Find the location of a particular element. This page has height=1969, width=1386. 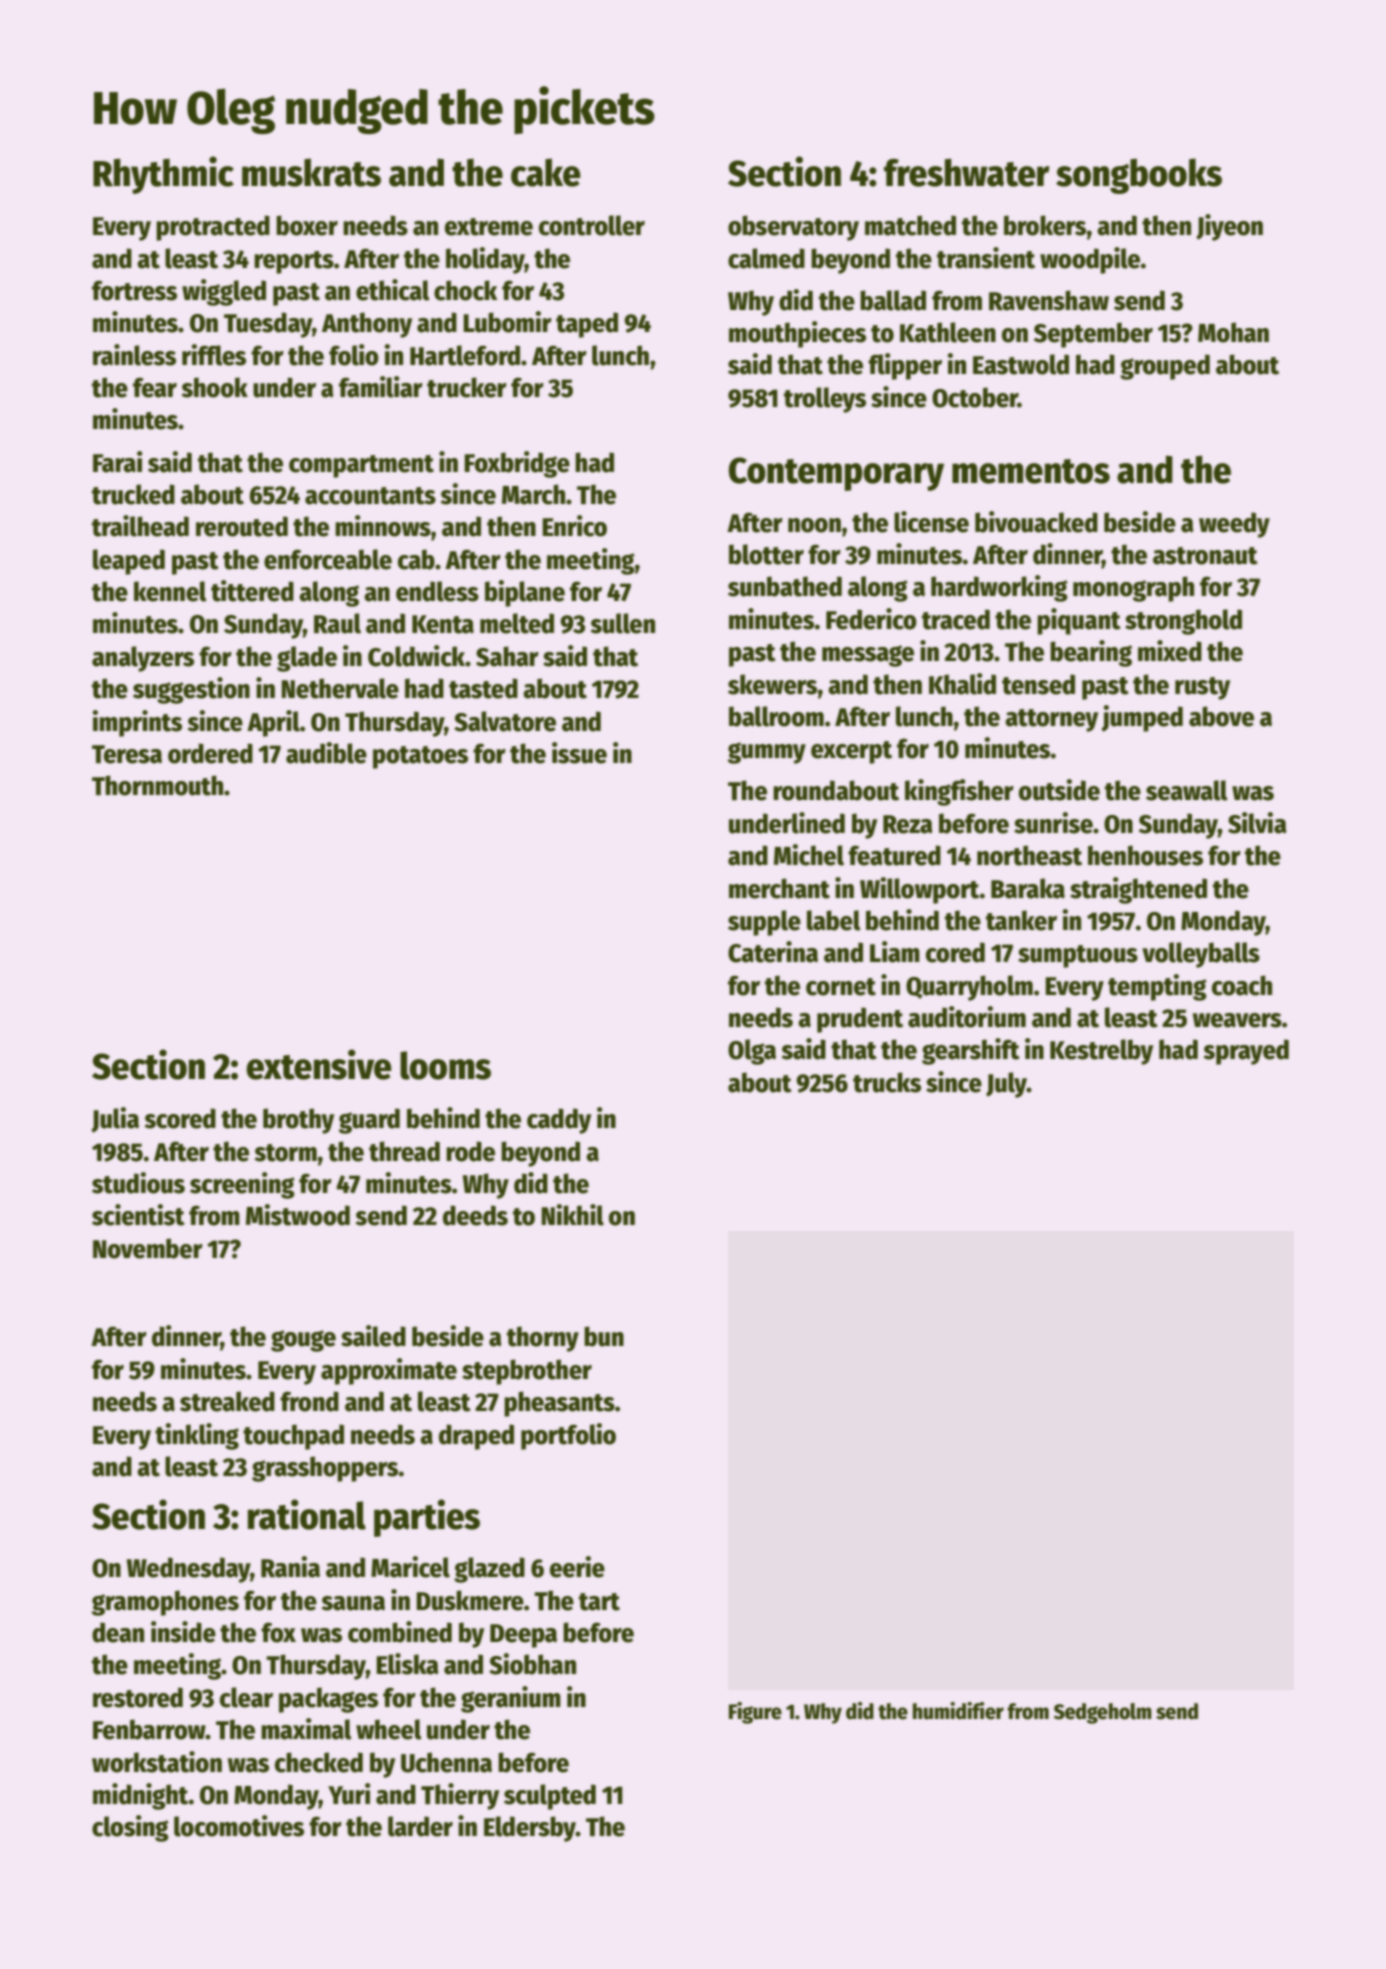

Olga is located at coordinates (752, 1052).
